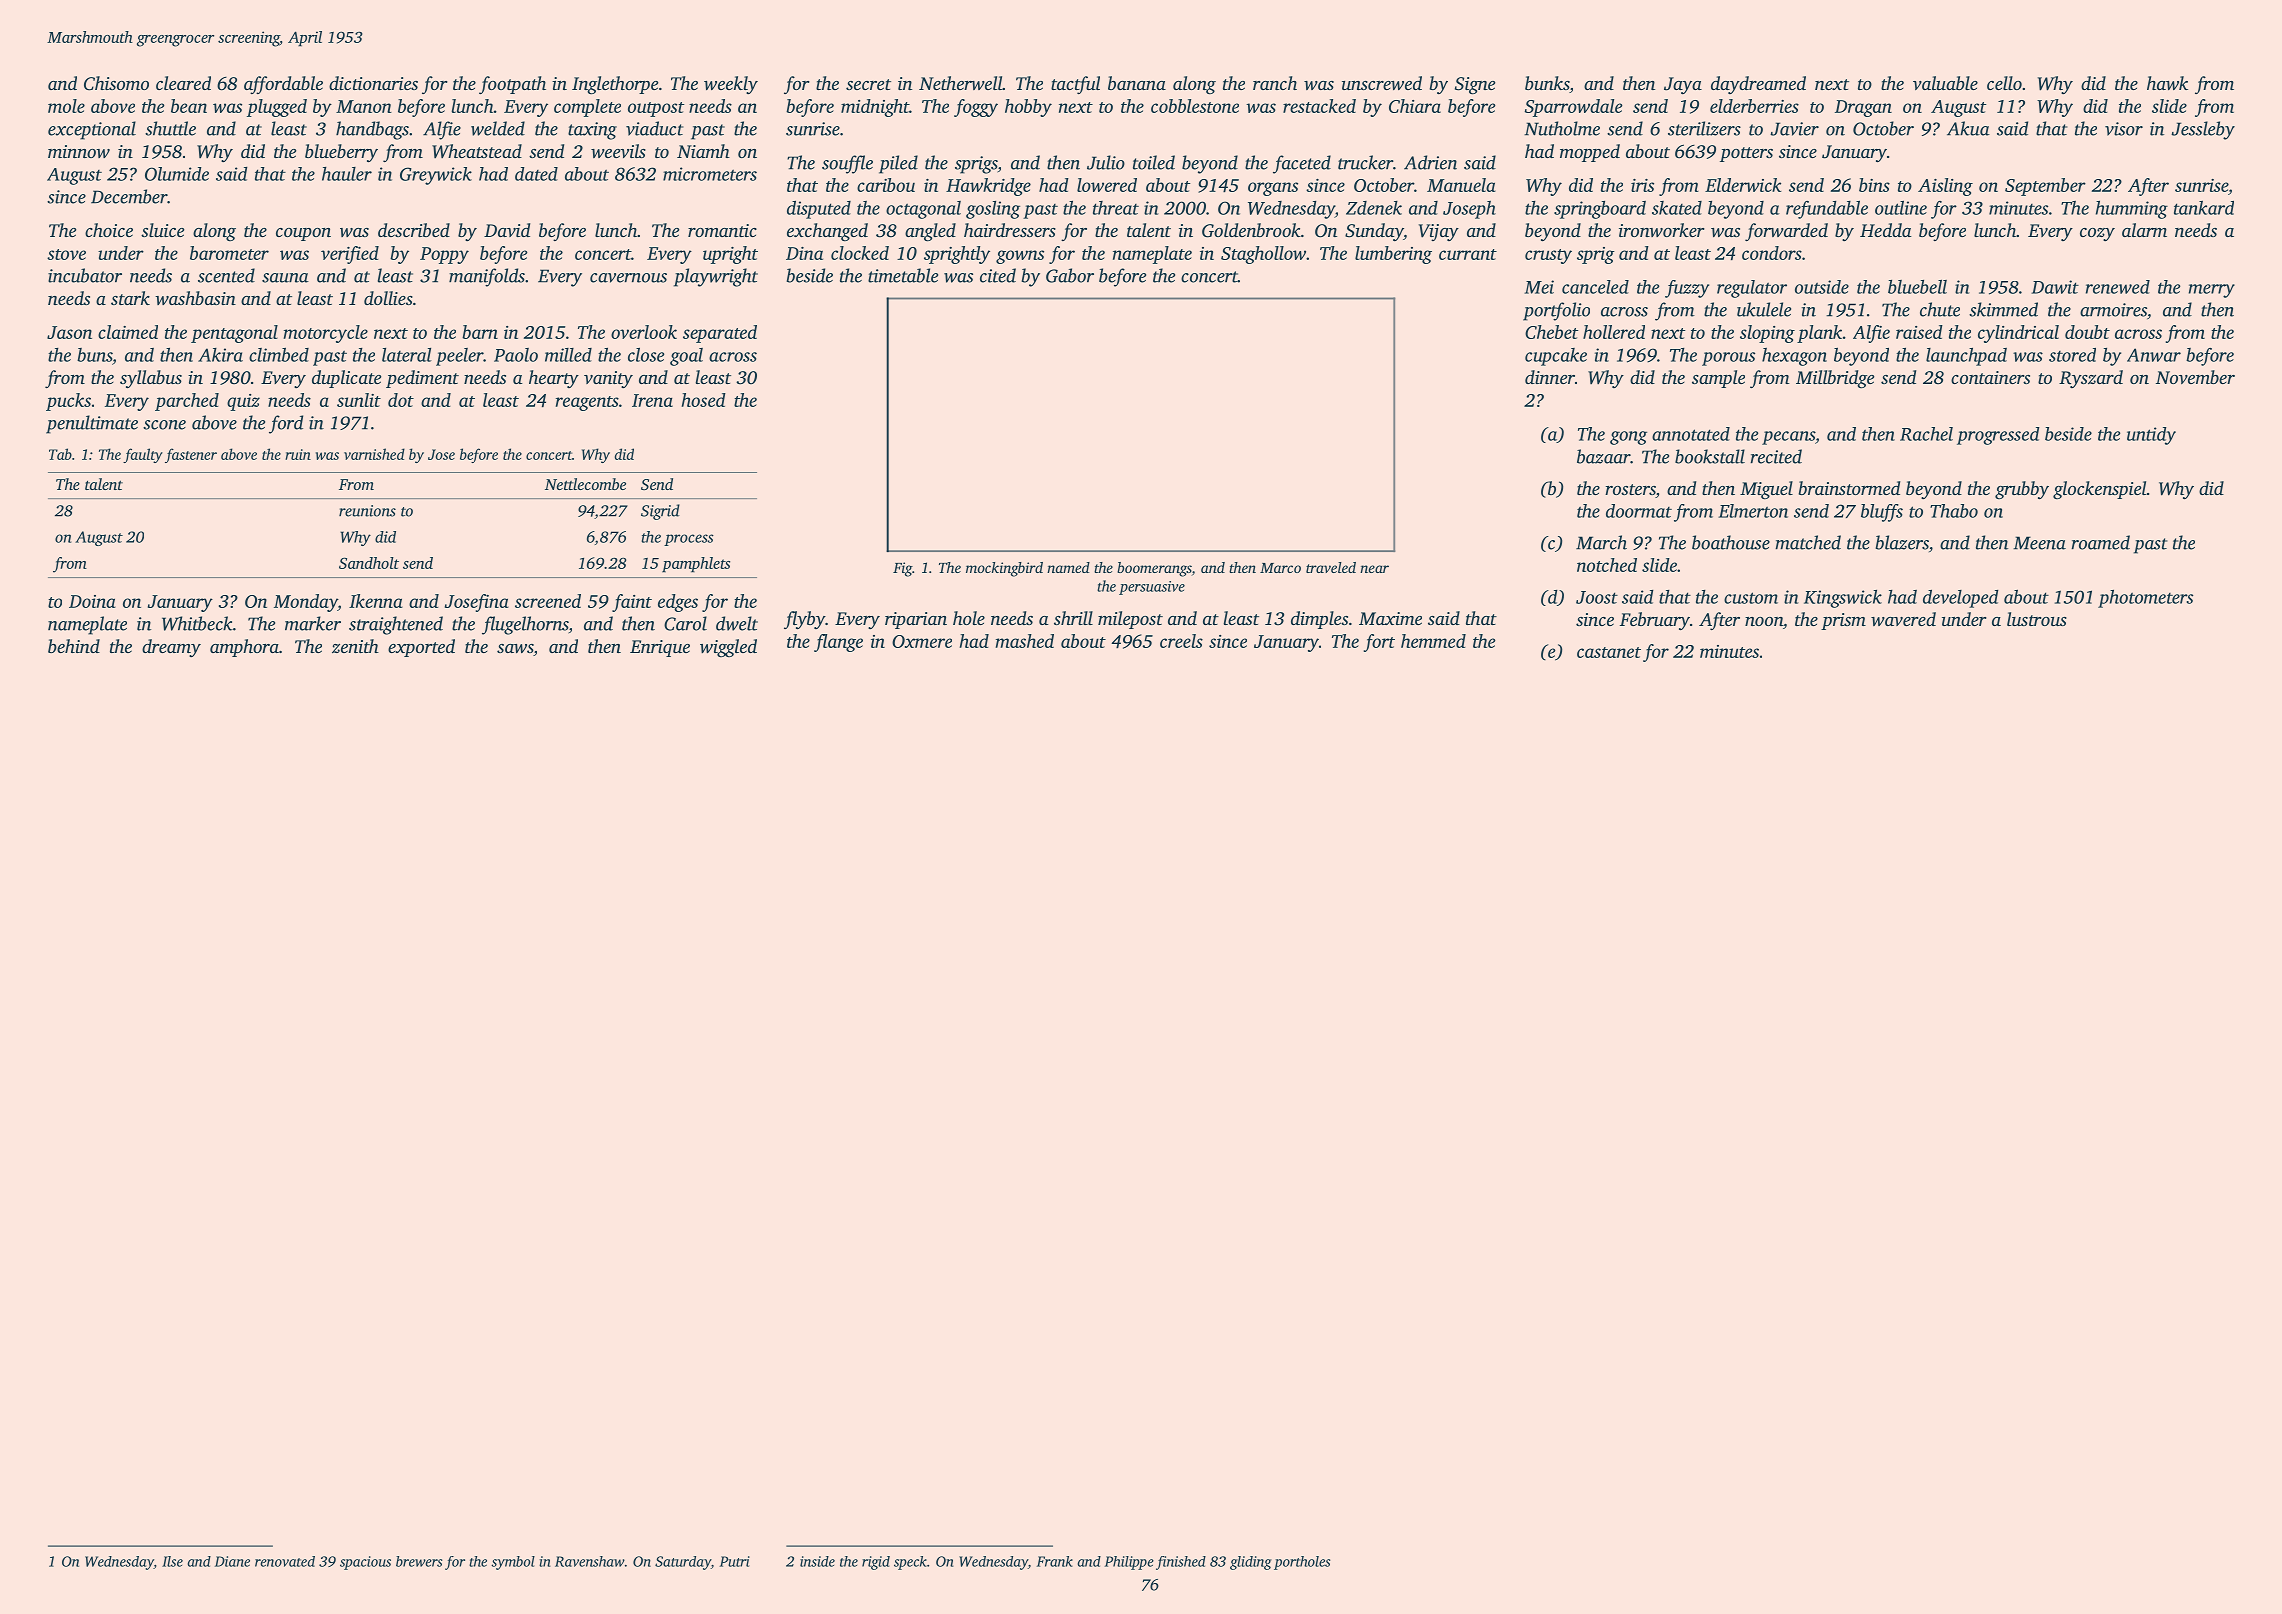 The height and width of the document is (1614, 2282). Describe the element at coordinates (660, 648) in the document. I see `Enrique` at that location.
